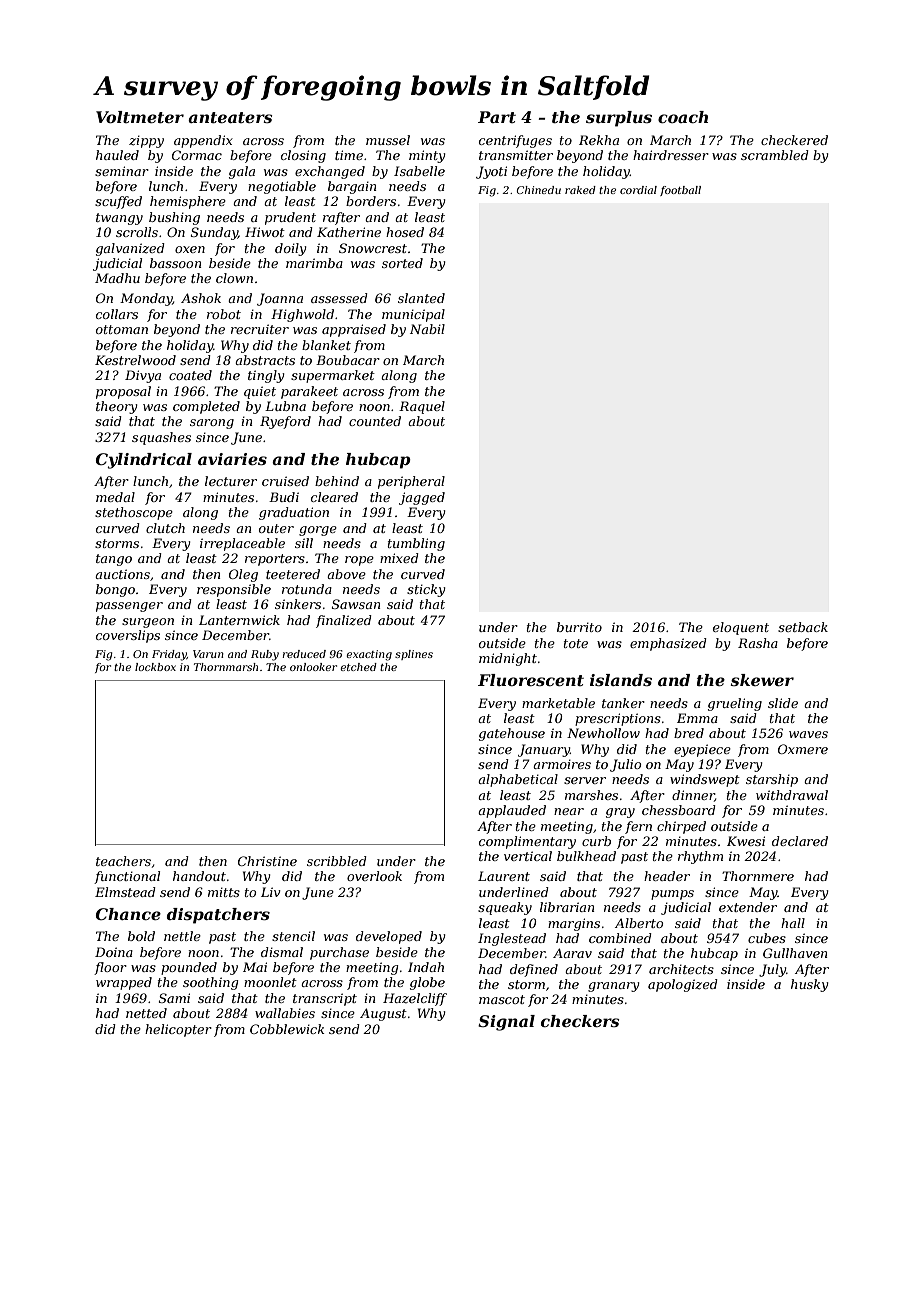  Describe the element at coordinates (681, 969) in the screenshot. I see `architects` at that location.
